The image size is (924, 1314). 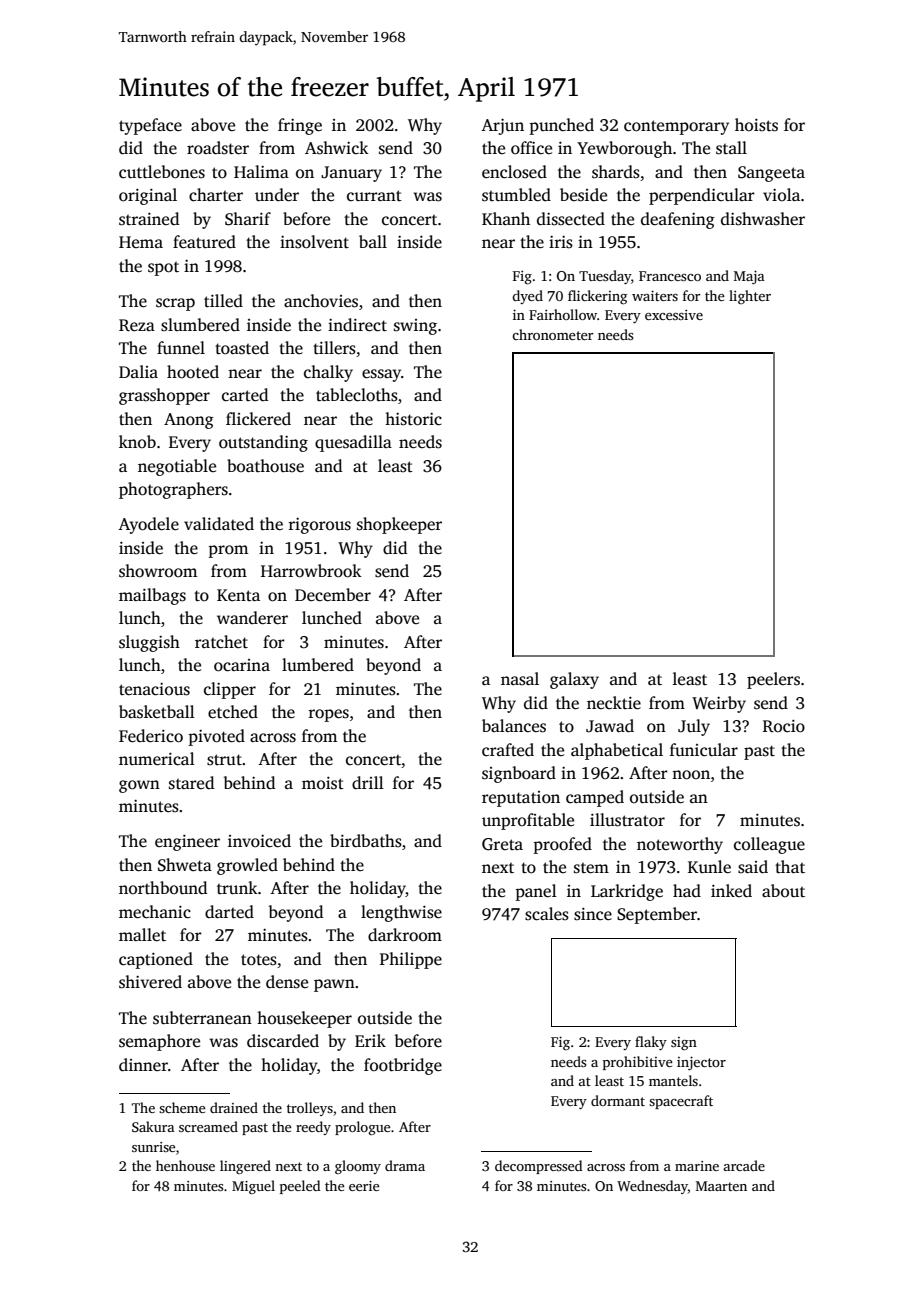 I want to click on Federico, so click(x=151, y=736).
